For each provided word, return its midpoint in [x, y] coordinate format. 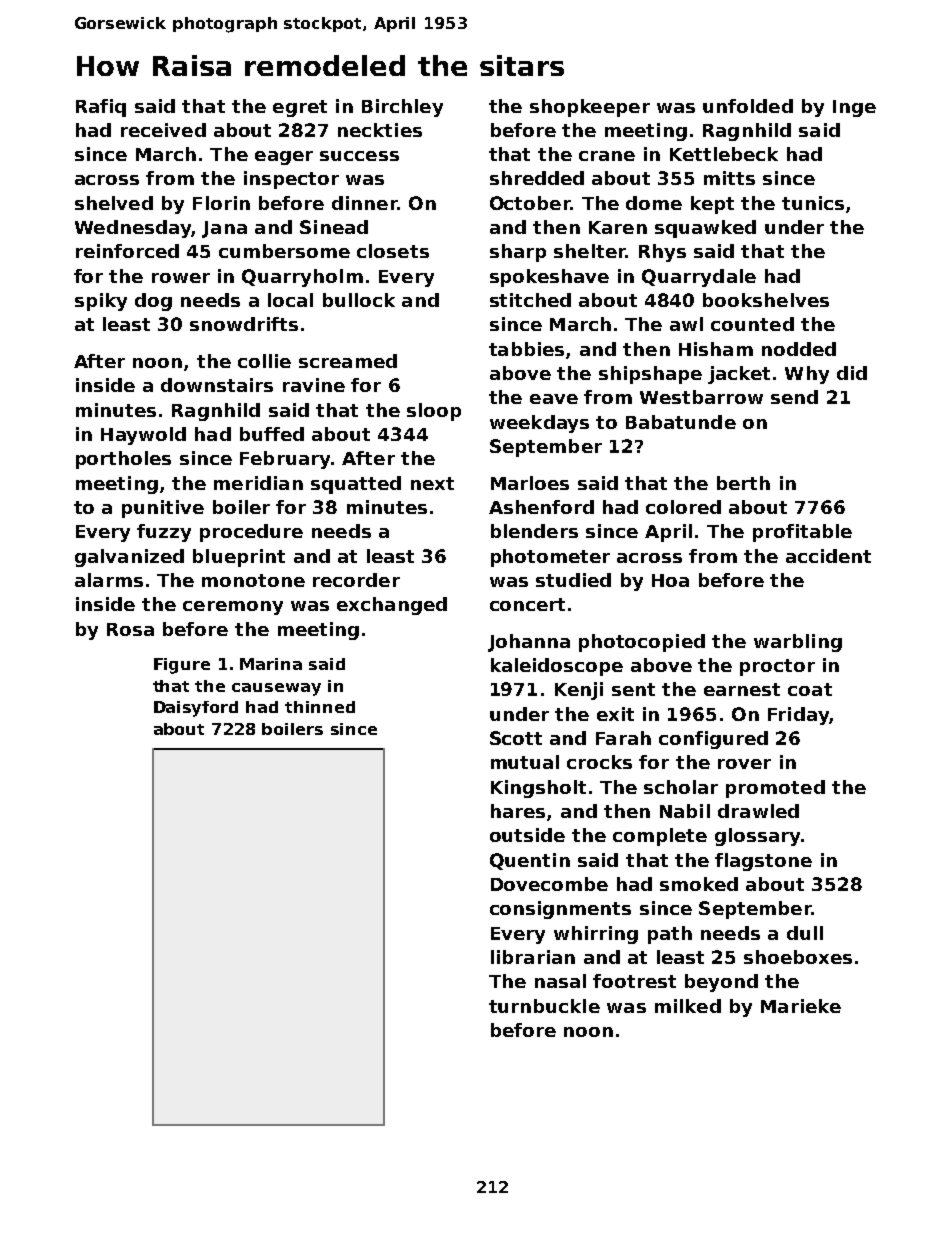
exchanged [392, 606]
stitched [530, 300]
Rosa [130, 629]
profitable [802, 533]
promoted [775, 789]
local [290, 300]
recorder [356, 580]
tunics [813, 203]
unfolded [748, 106]
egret [300, 108]
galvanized [129, 558]
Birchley [402, 108]
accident [828, 556]
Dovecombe [549, 884]
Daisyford [196, 709]
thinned [320, 707]
